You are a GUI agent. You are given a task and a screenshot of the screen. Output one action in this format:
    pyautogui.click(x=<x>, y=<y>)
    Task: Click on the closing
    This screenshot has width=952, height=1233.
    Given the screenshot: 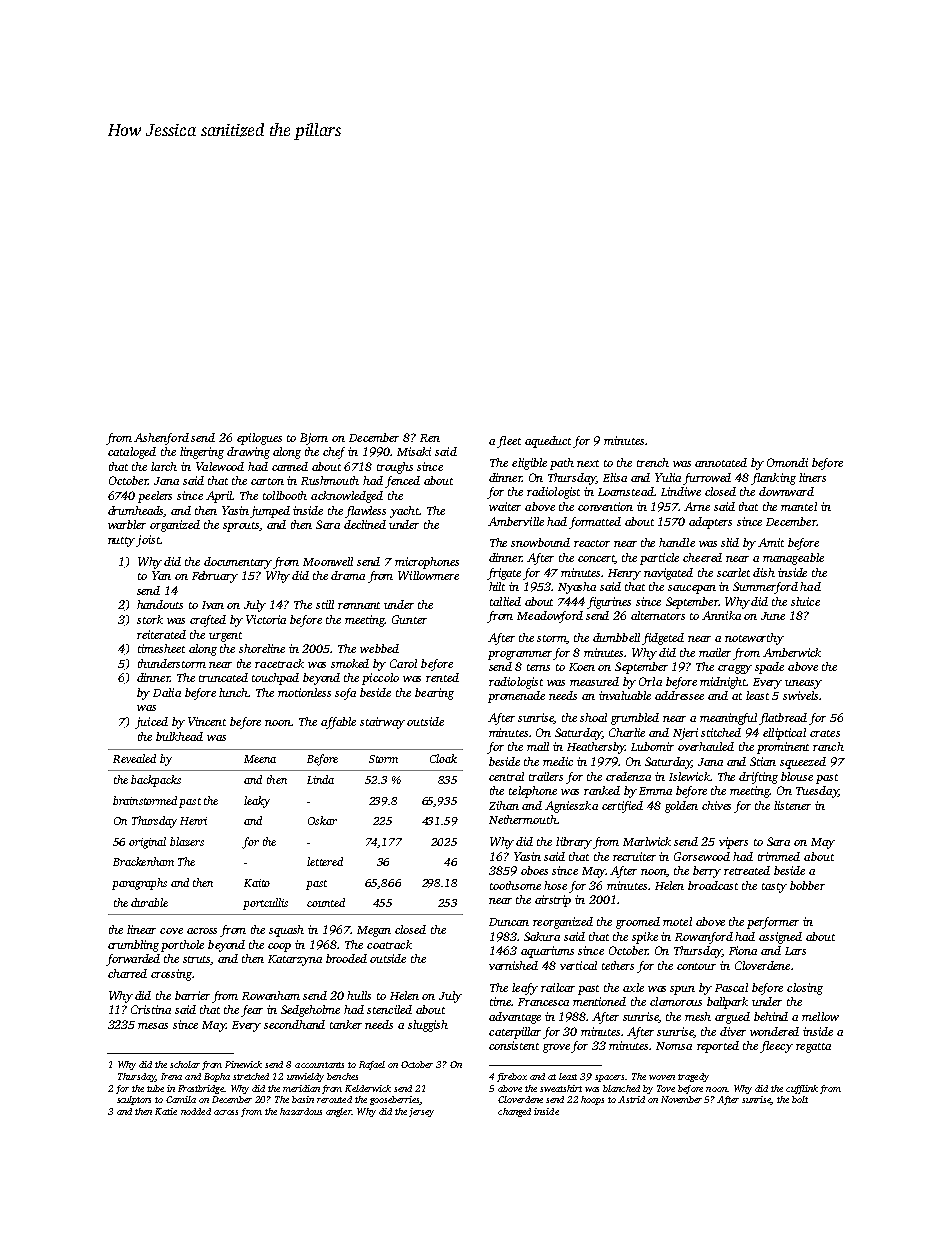 What is the action you would take?
    pyautogui.click(x=805, y=989)
